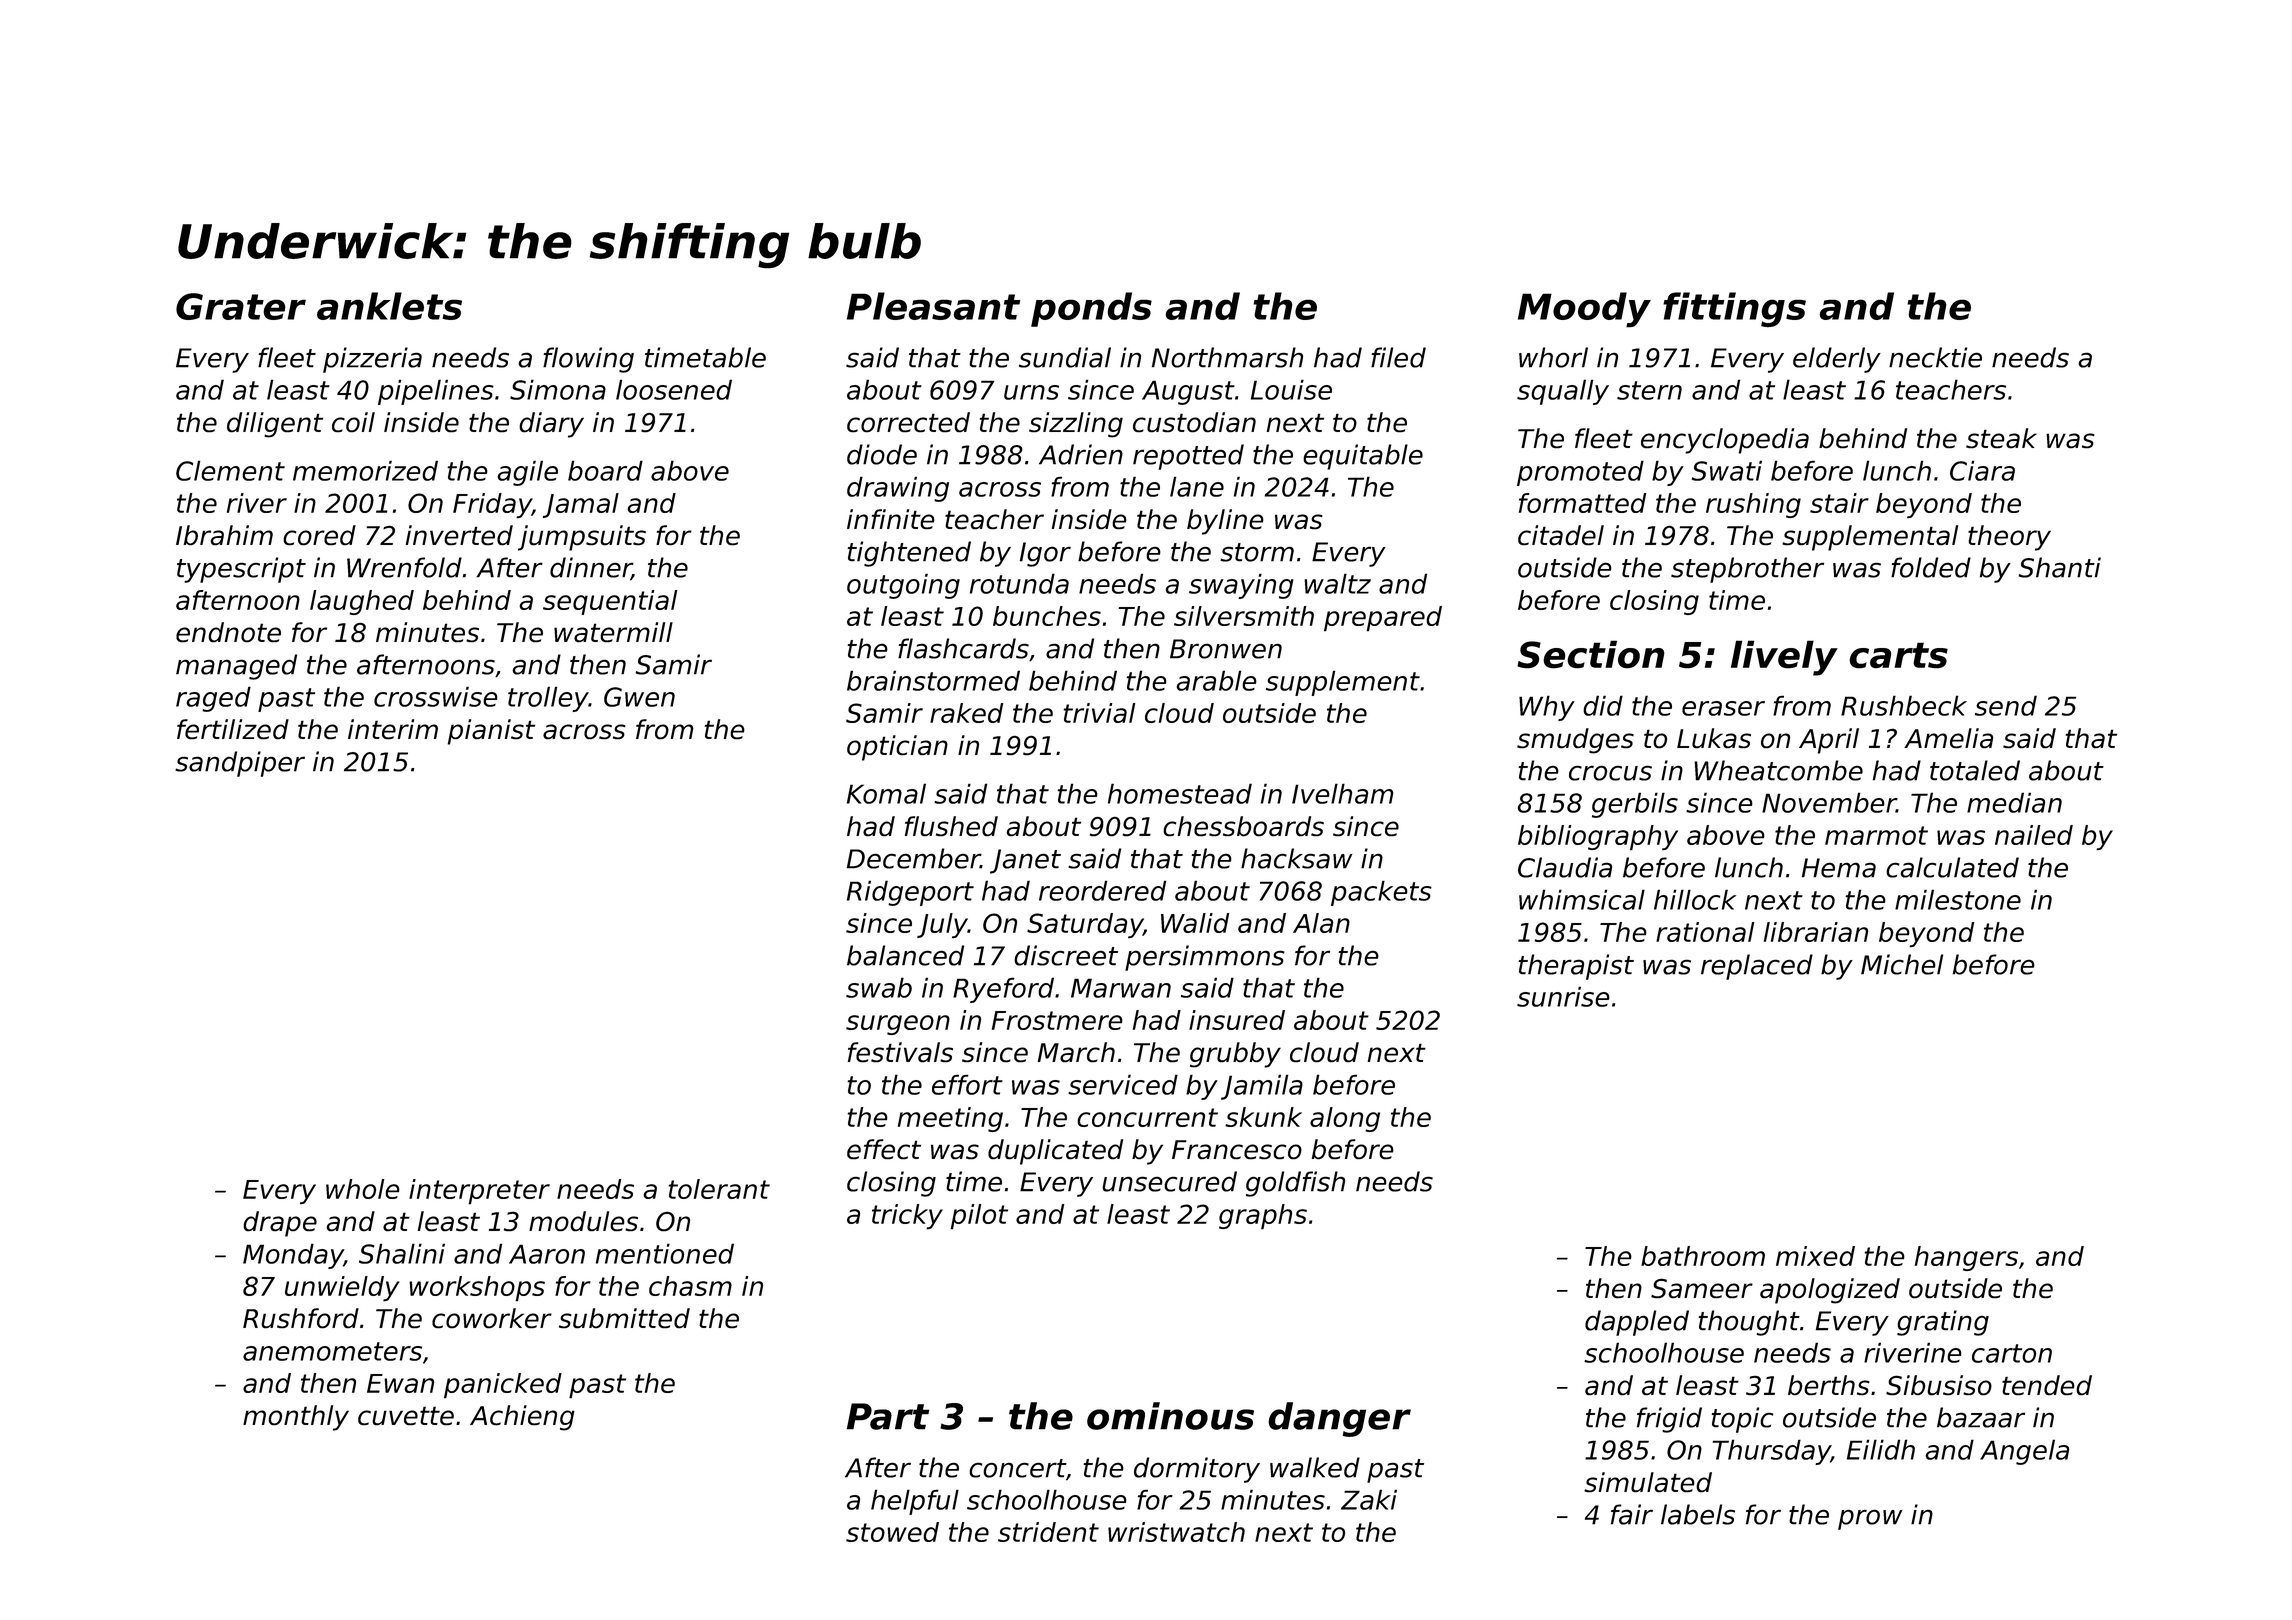 This screenshot has height=1620, width=2292. What do you see at coordinates (1291, 389) in the screenshot?
I see `Louise` at bounding box center [1291, 389].
